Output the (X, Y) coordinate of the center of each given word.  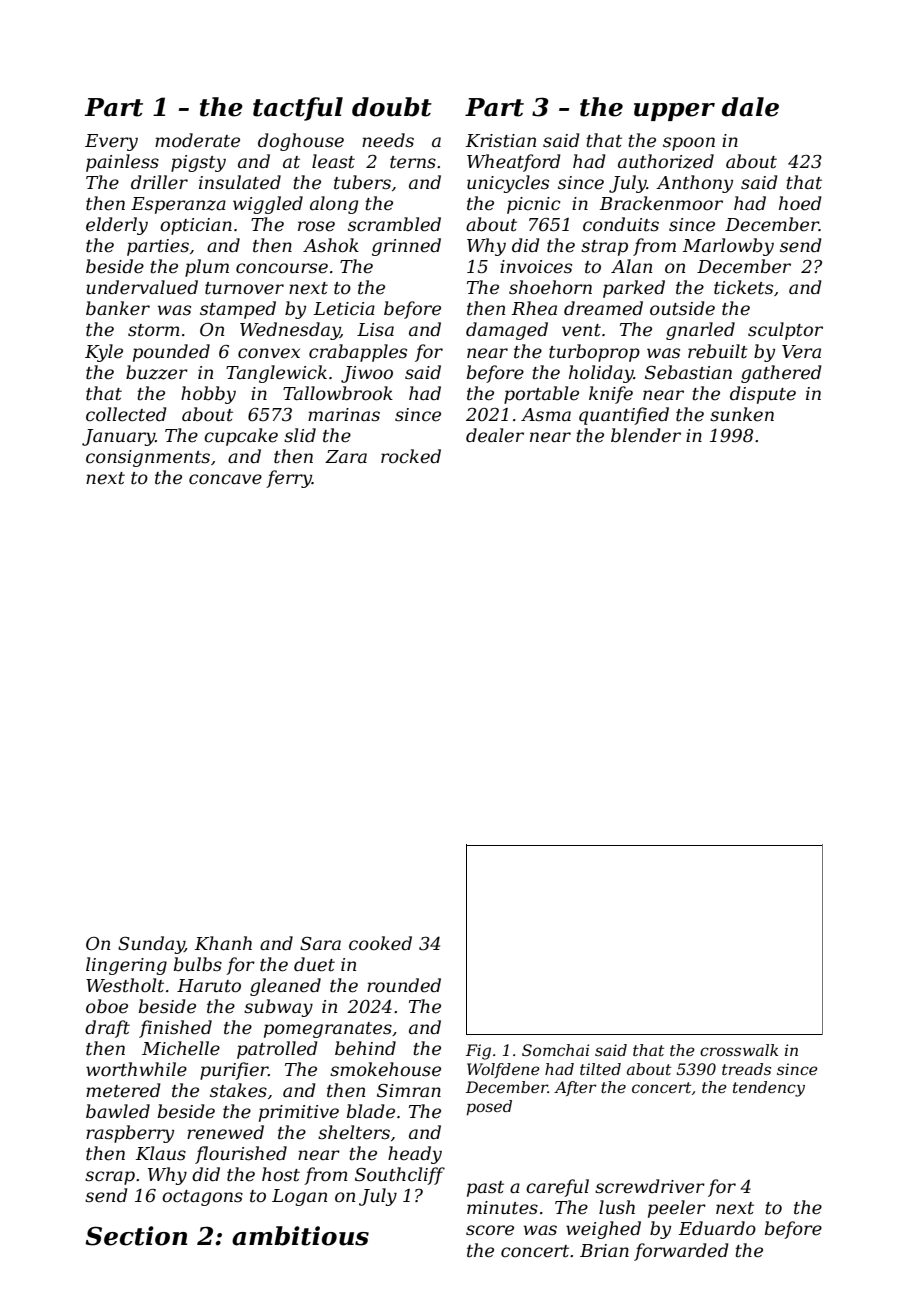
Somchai (555, 1050)
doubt (392, 107)
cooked (380, 943)
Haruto (209, 986)
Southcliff (400, 1176)
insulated (240, 182)
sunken (742, 414)
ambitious (300, 1236)
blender (646, 435)
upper (674, 112)
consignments (148, 458)
